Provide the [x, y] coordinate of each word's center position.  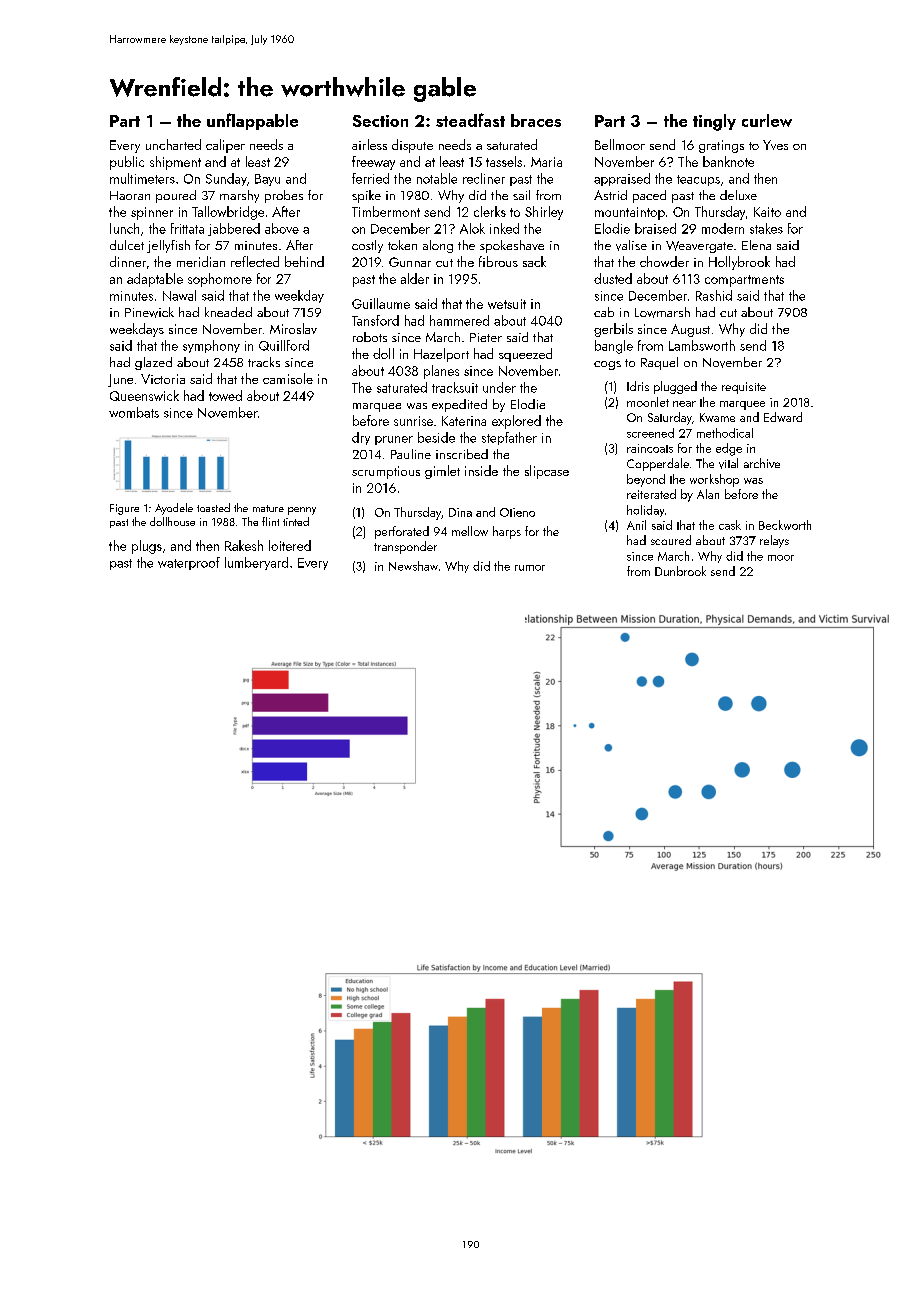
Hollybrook [739, 263]
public [127, 163]
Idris [638, 386]
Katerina [464, 421]
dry [361, 438]
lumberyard [256, 563]
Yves [775, 145]
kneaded [228, 312]
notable [437, 178]
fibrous [498, 261]
